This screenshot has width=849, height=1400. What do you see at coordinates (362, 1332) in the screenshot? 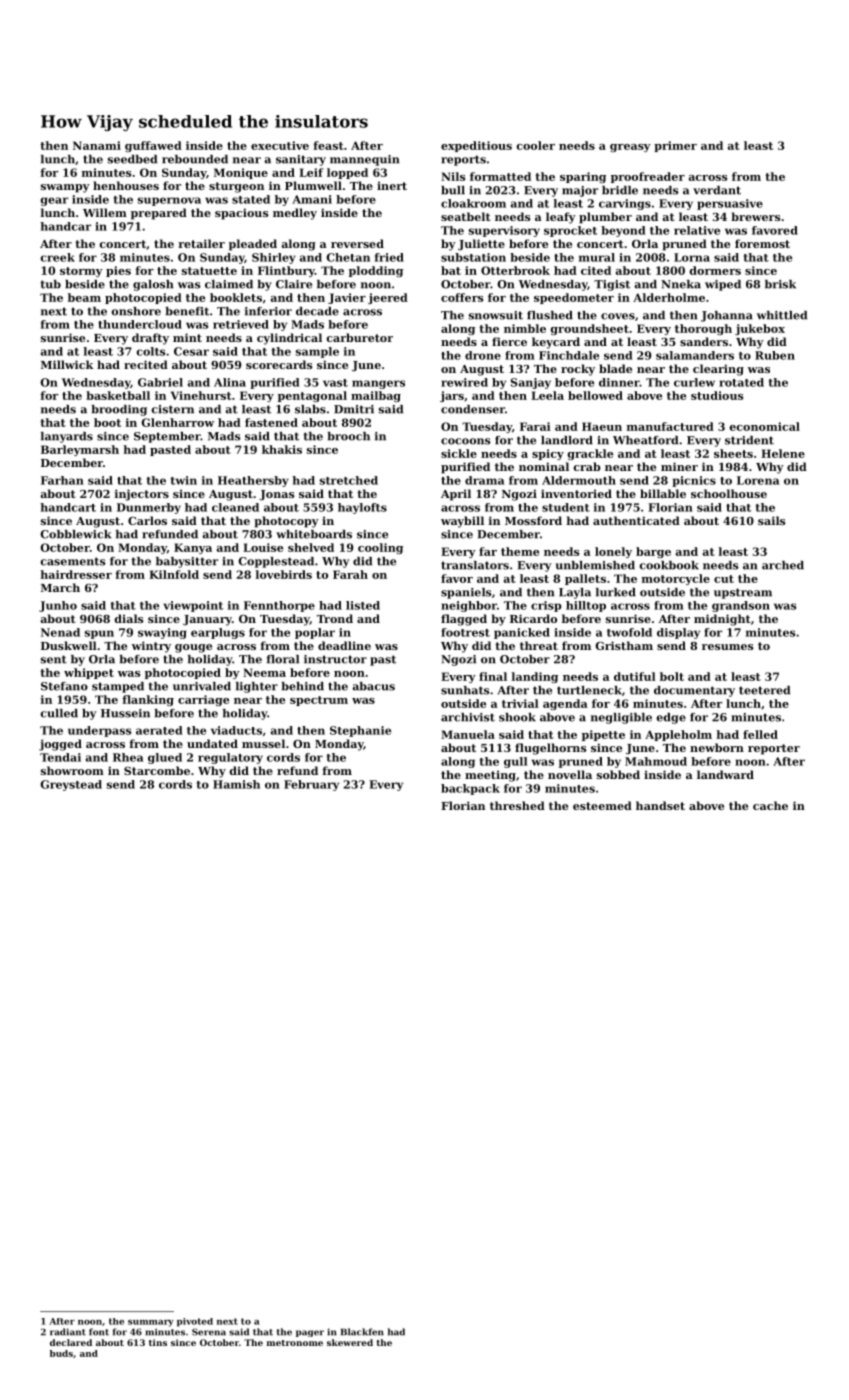
I see `Blackfen` at bounding box center [362, 1332].
